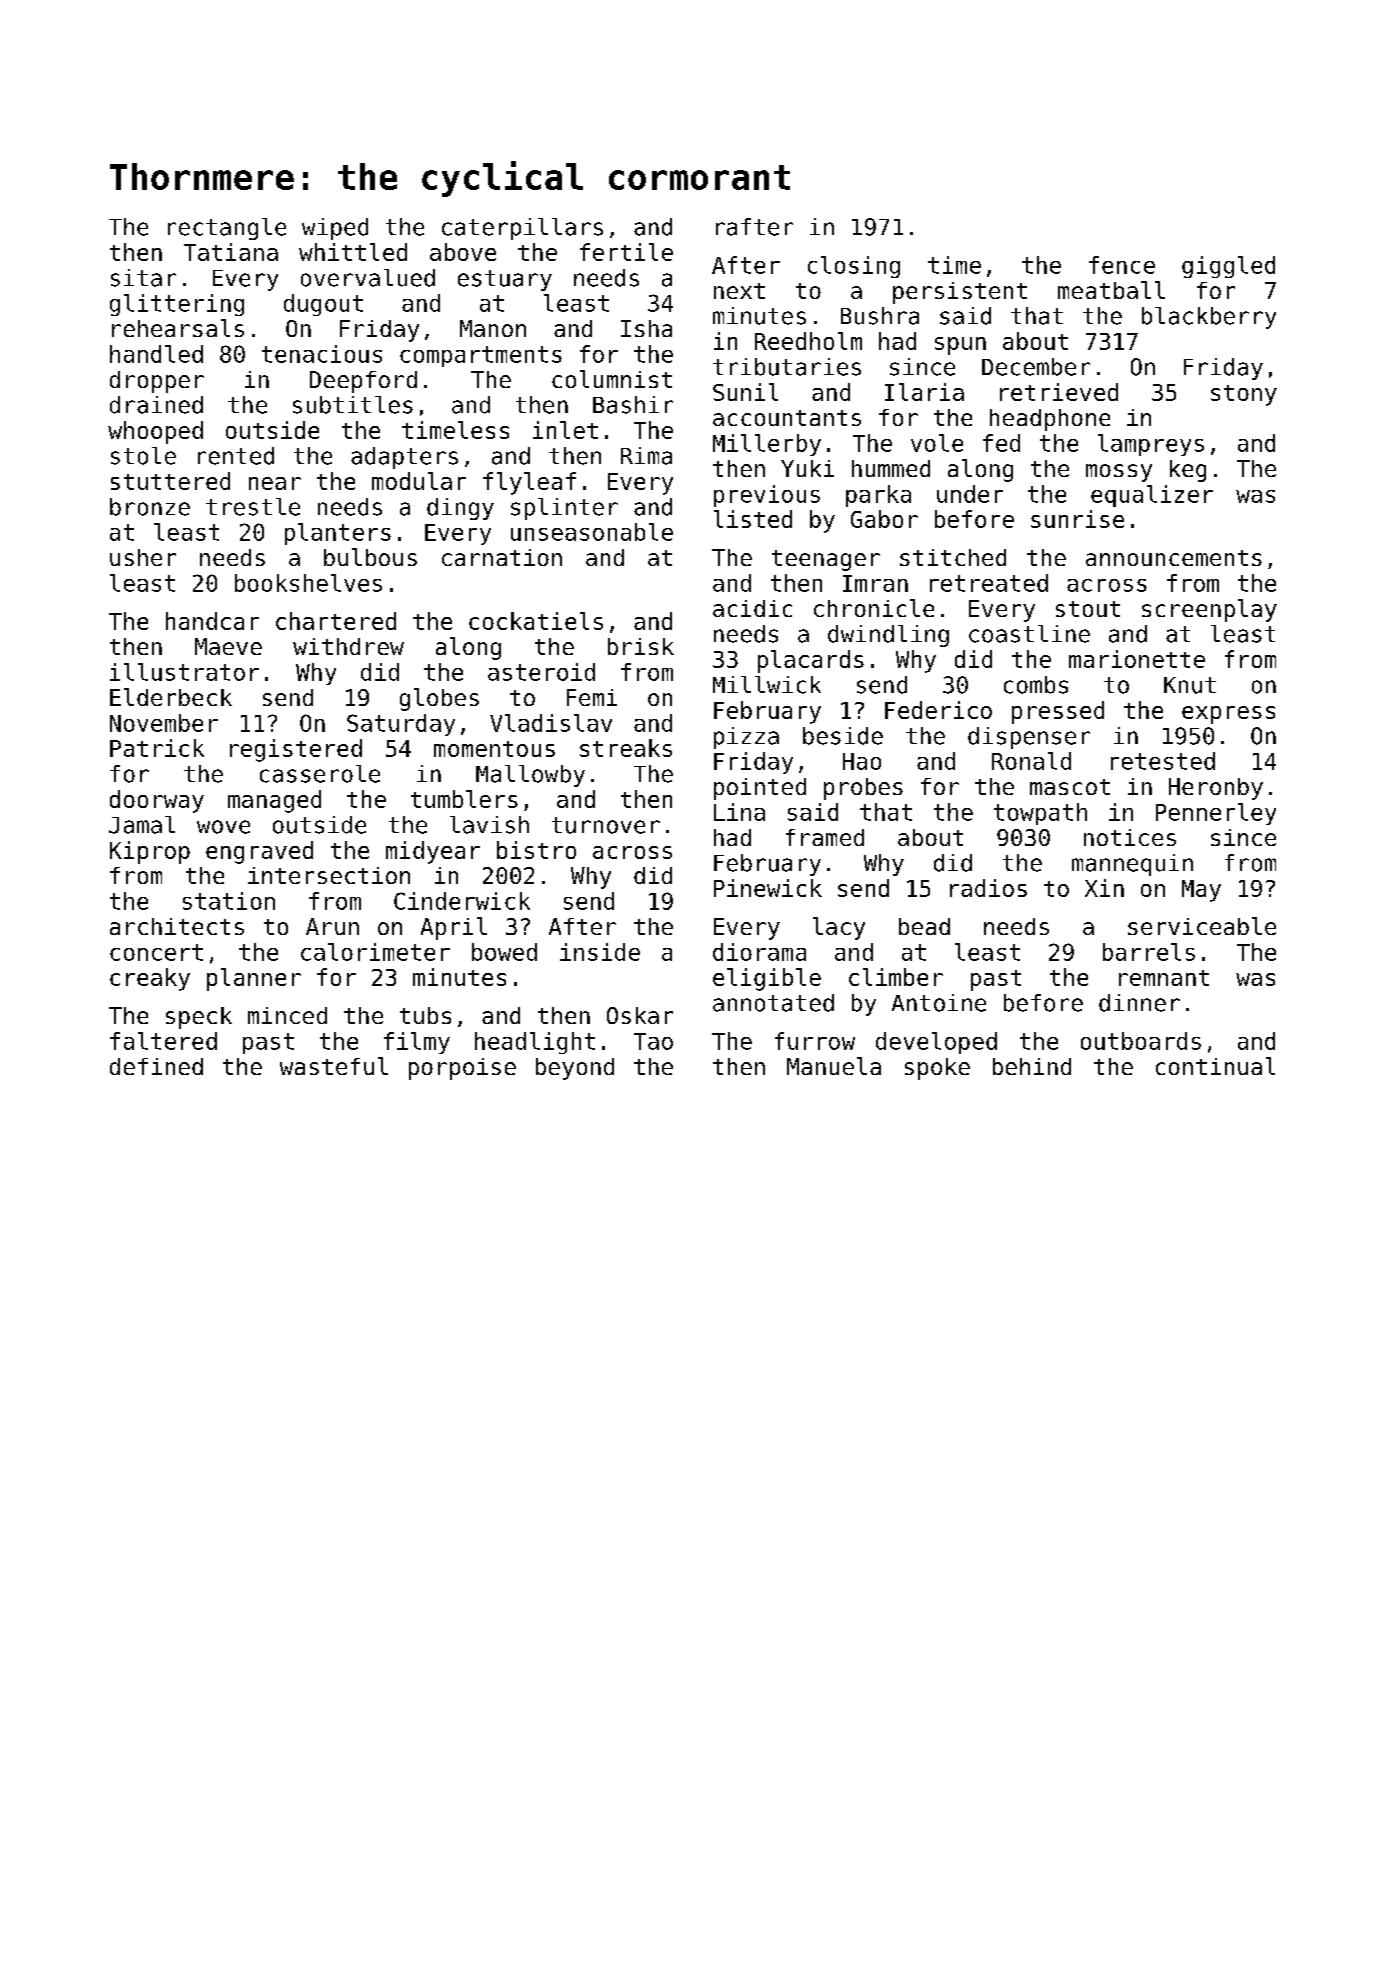 The height and width of the document is (1969, 1386). I want to click on Kiprop, so click(150, 852).
